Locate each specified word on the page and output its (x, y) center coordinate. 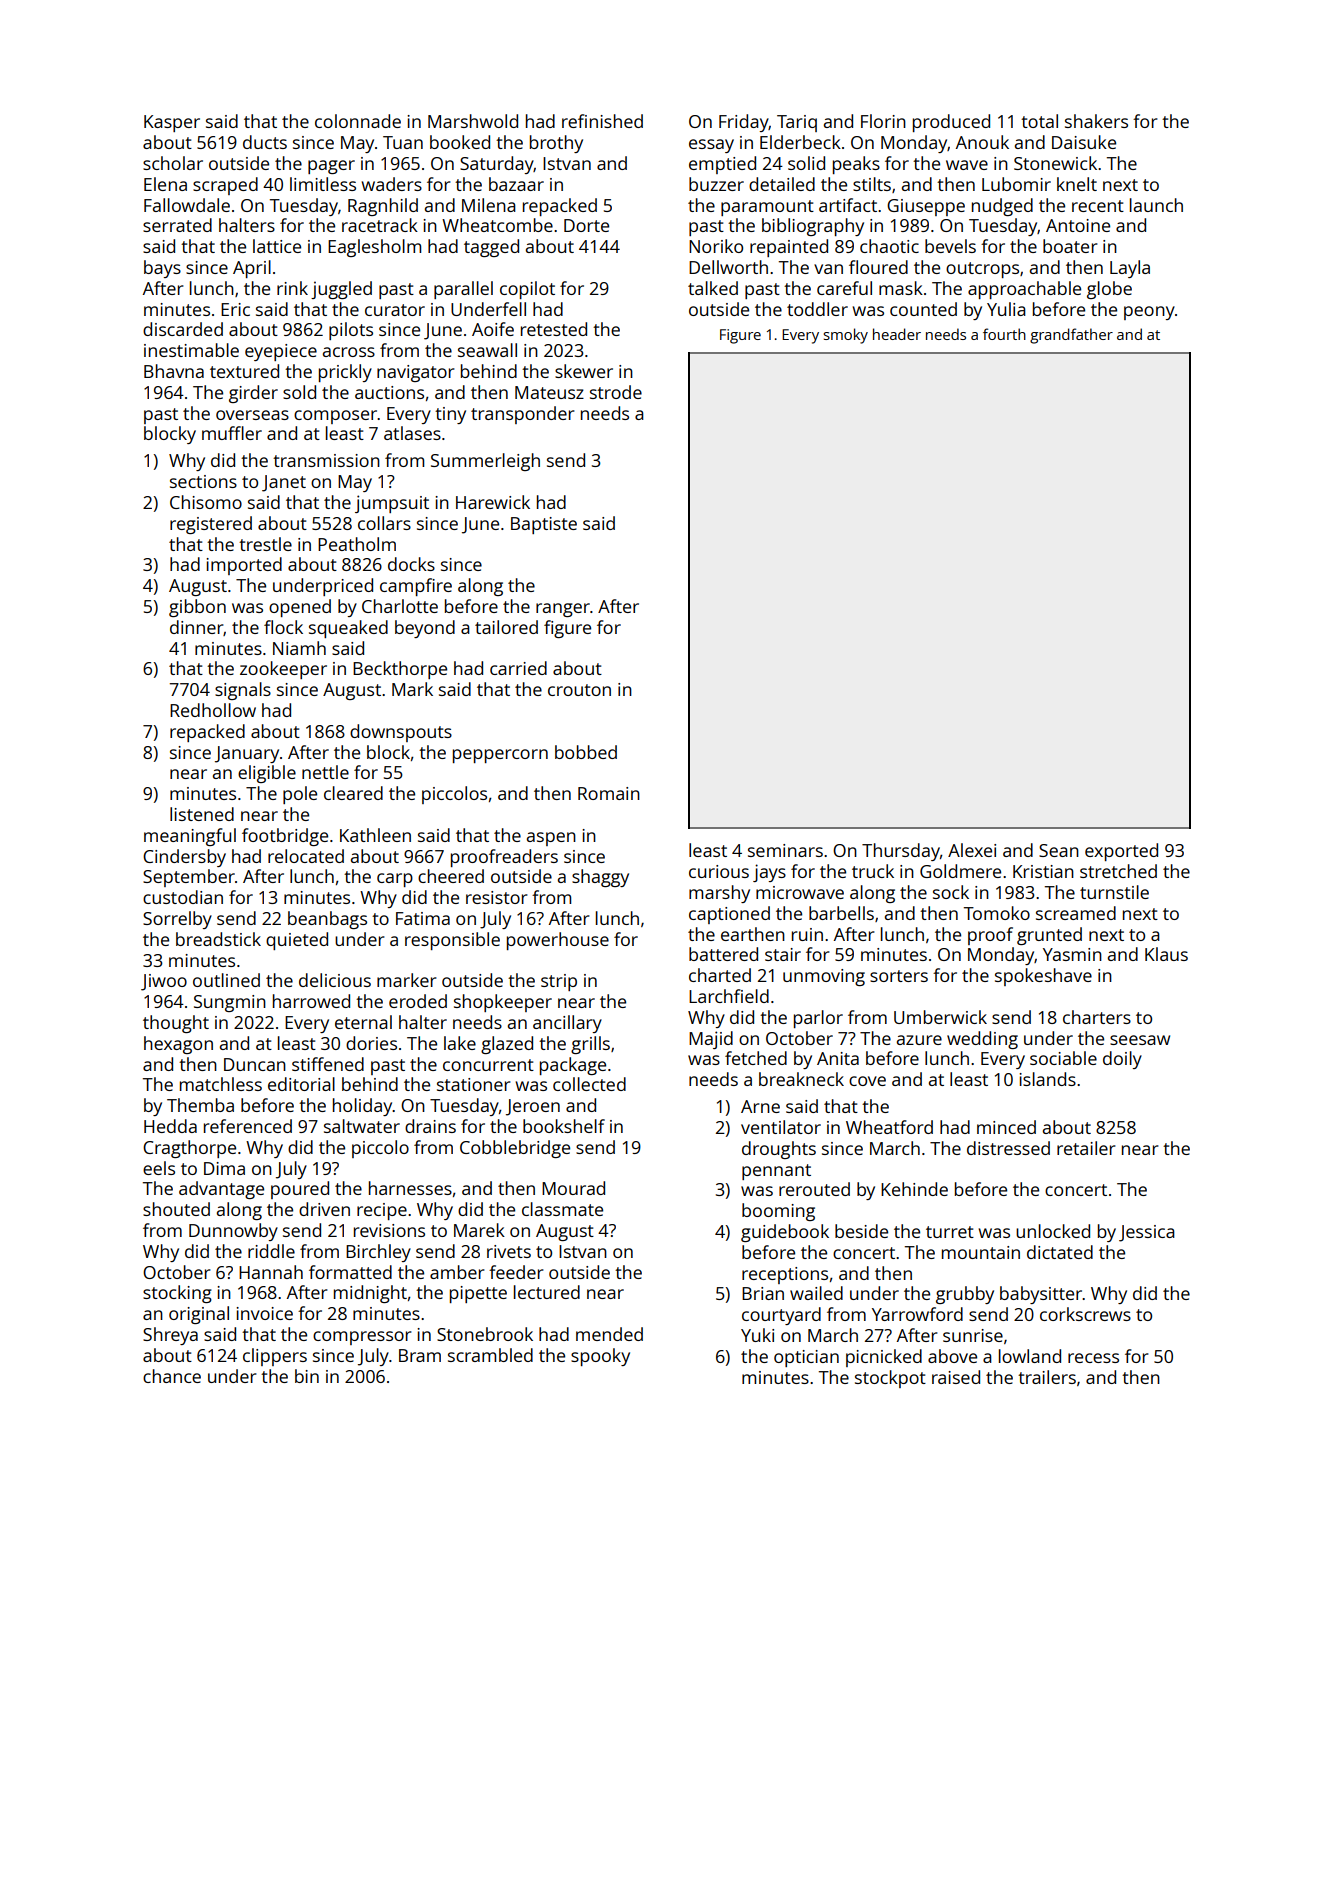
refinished (602, 121)
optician (806, 1358)
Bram (420, 1355)
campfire (416, 587)
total (1039, 121)
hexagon (178, 1045)
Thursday (901, 852)
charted (720, 975)
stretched (1118, 871)
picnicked (884, 1358)
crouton (579, 690)
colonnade (358, 121)
